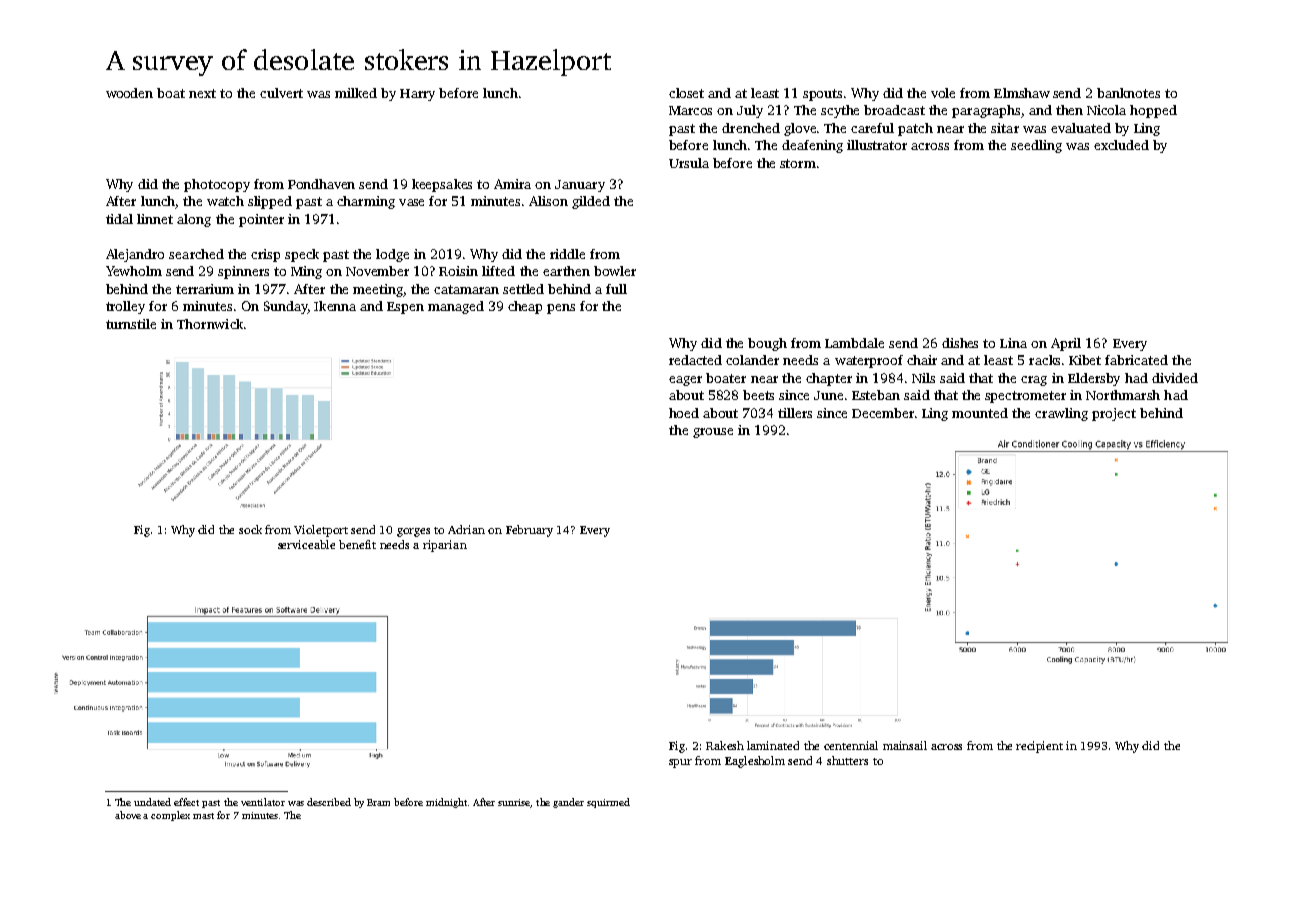  Describe the element at coordinates (713, 433) in the image. I see `grouse` at that location.
